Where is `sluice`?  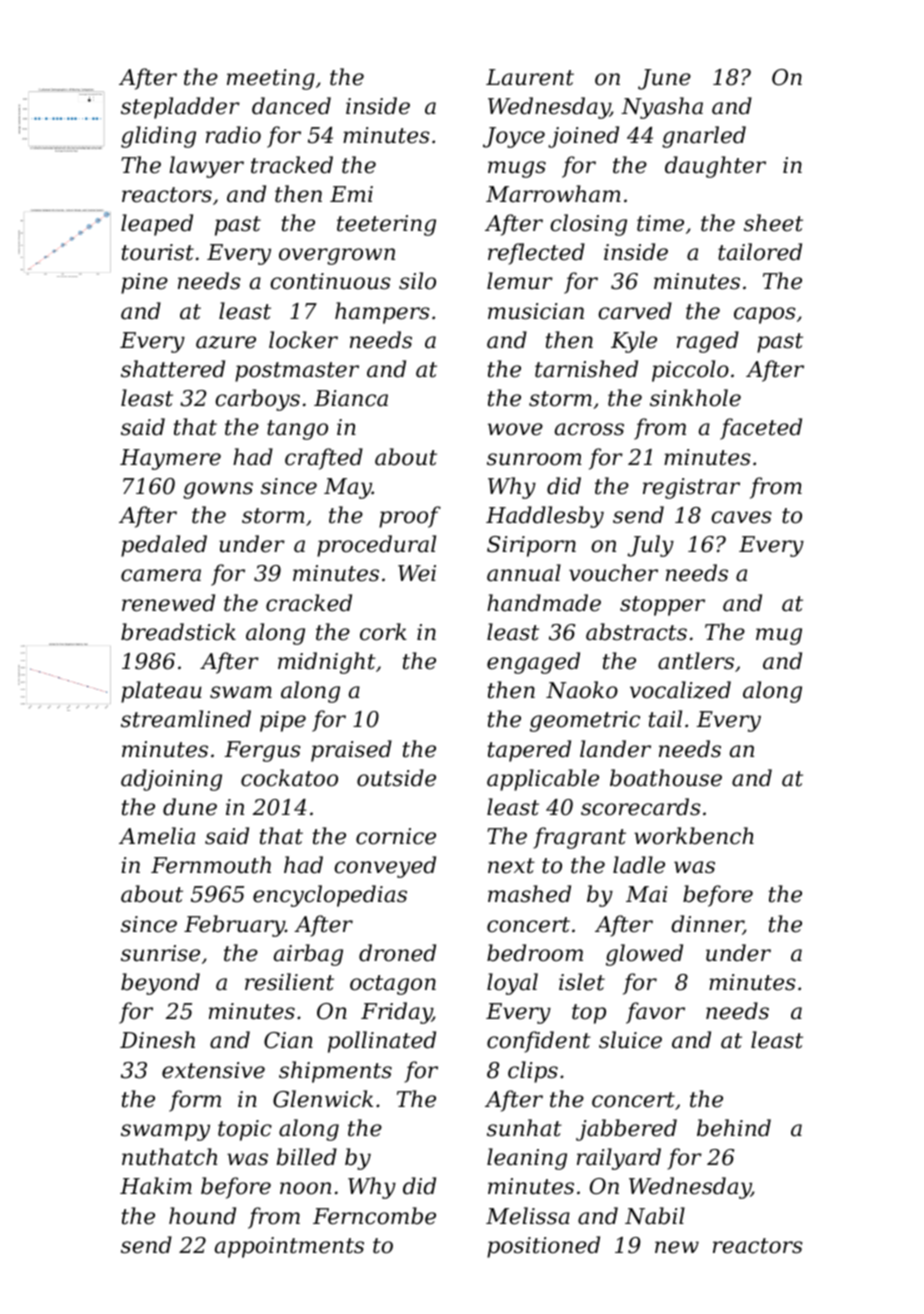
sluice is located at coordinates (630, 1040).
